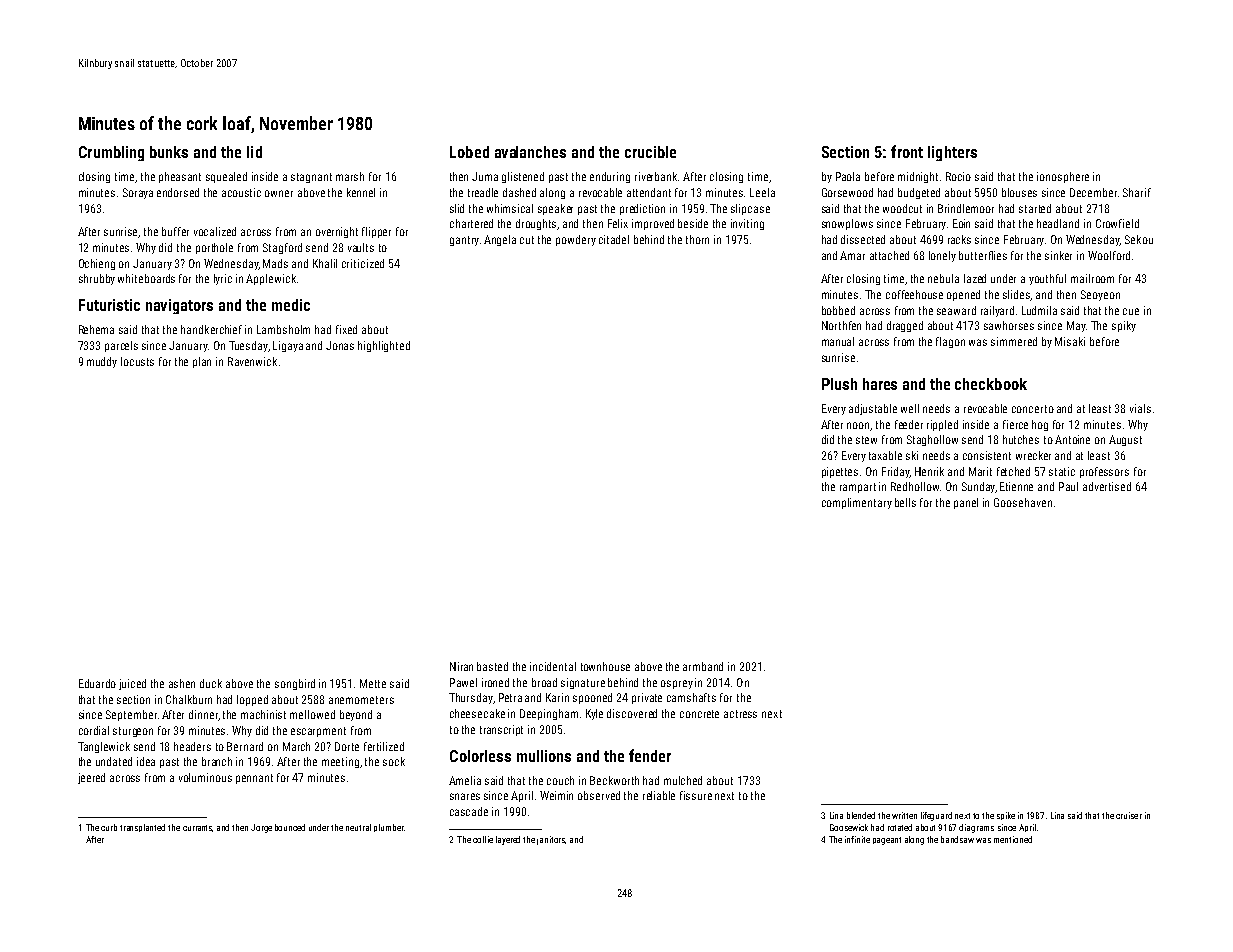 The image size is (1233, 952). What do you see at coordinates (549, 714) in the screenshot?
I see `Deepingham` at bounding box center [549, 714].
